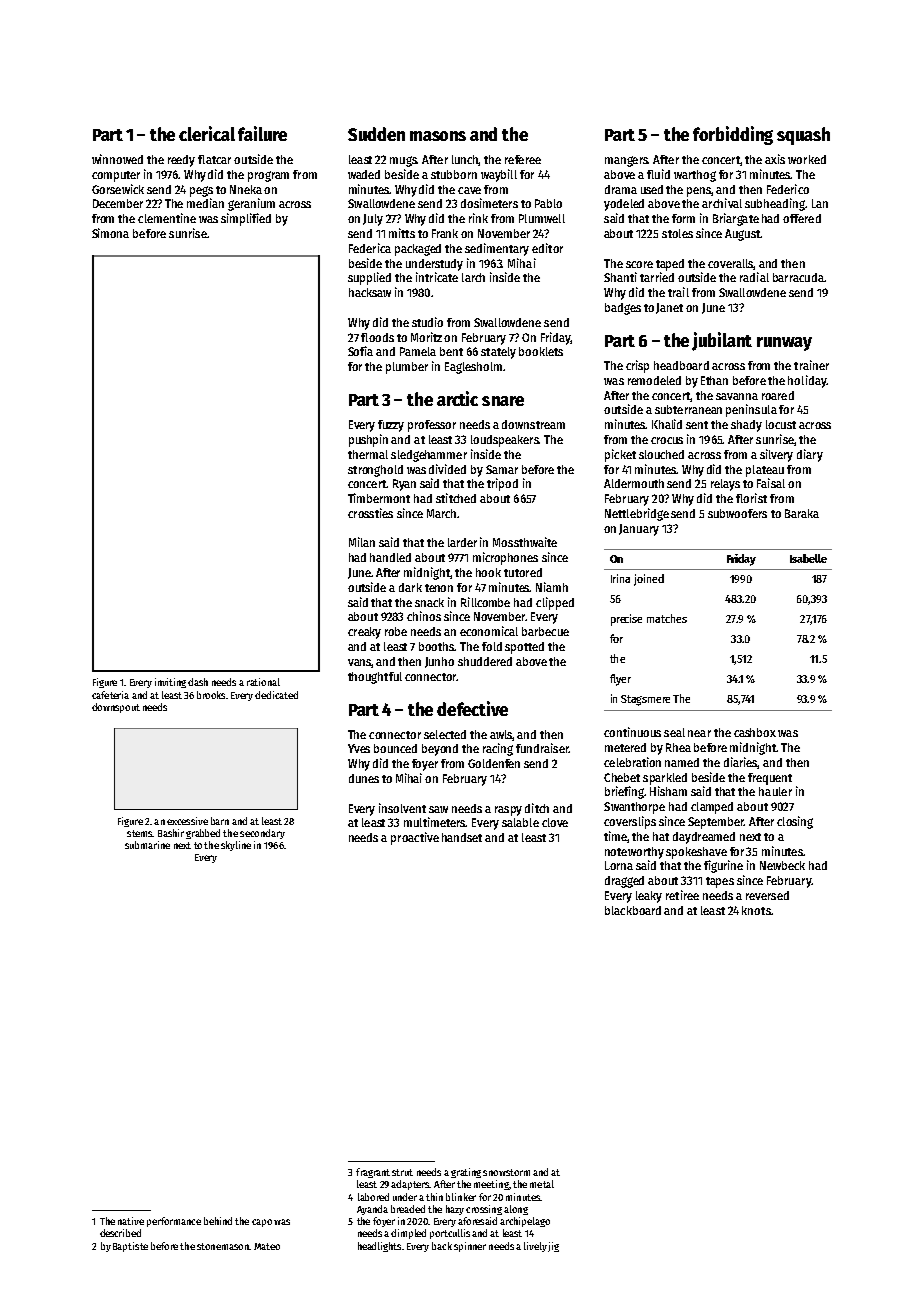  What do you see at coordinates (415, 838) in the image?
I see `proactive` at bounding box center [415, 838].
